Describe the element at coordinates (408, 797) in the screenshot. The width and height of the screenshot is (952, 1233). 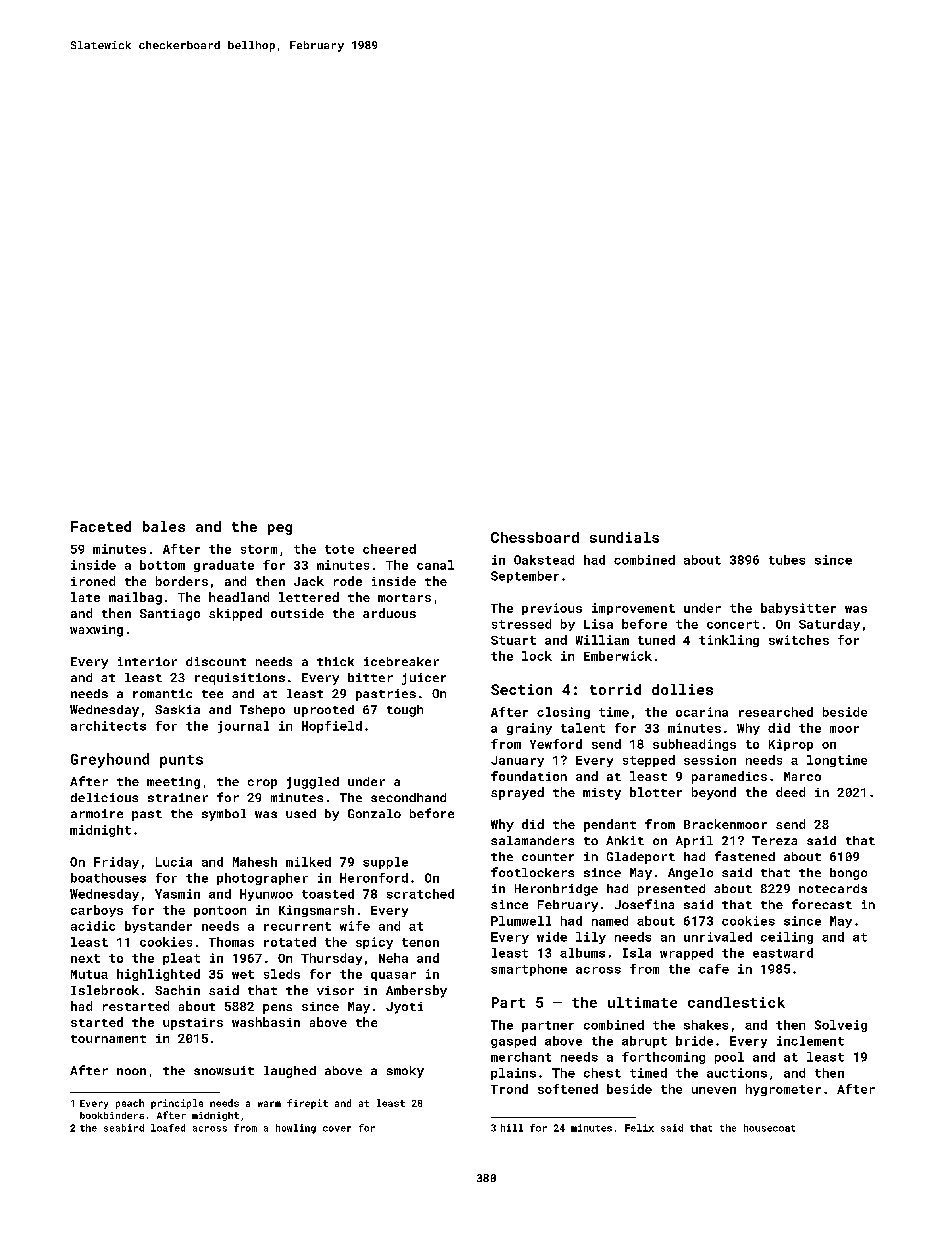
I see `secondhand` at that location.
